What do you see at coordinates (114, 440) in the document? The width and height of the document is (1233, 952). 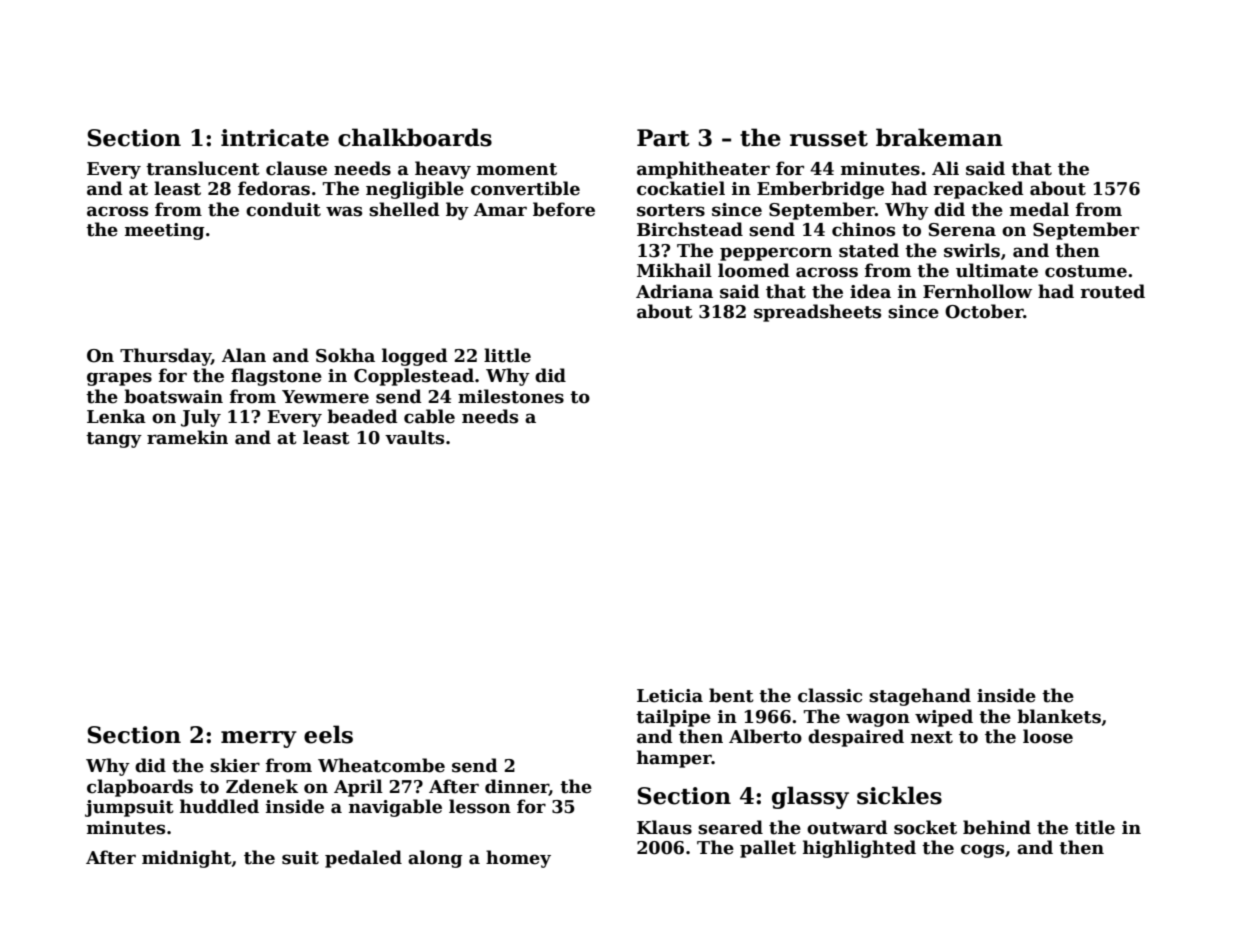 I see `tangy` at bounding box center [114, 440].
